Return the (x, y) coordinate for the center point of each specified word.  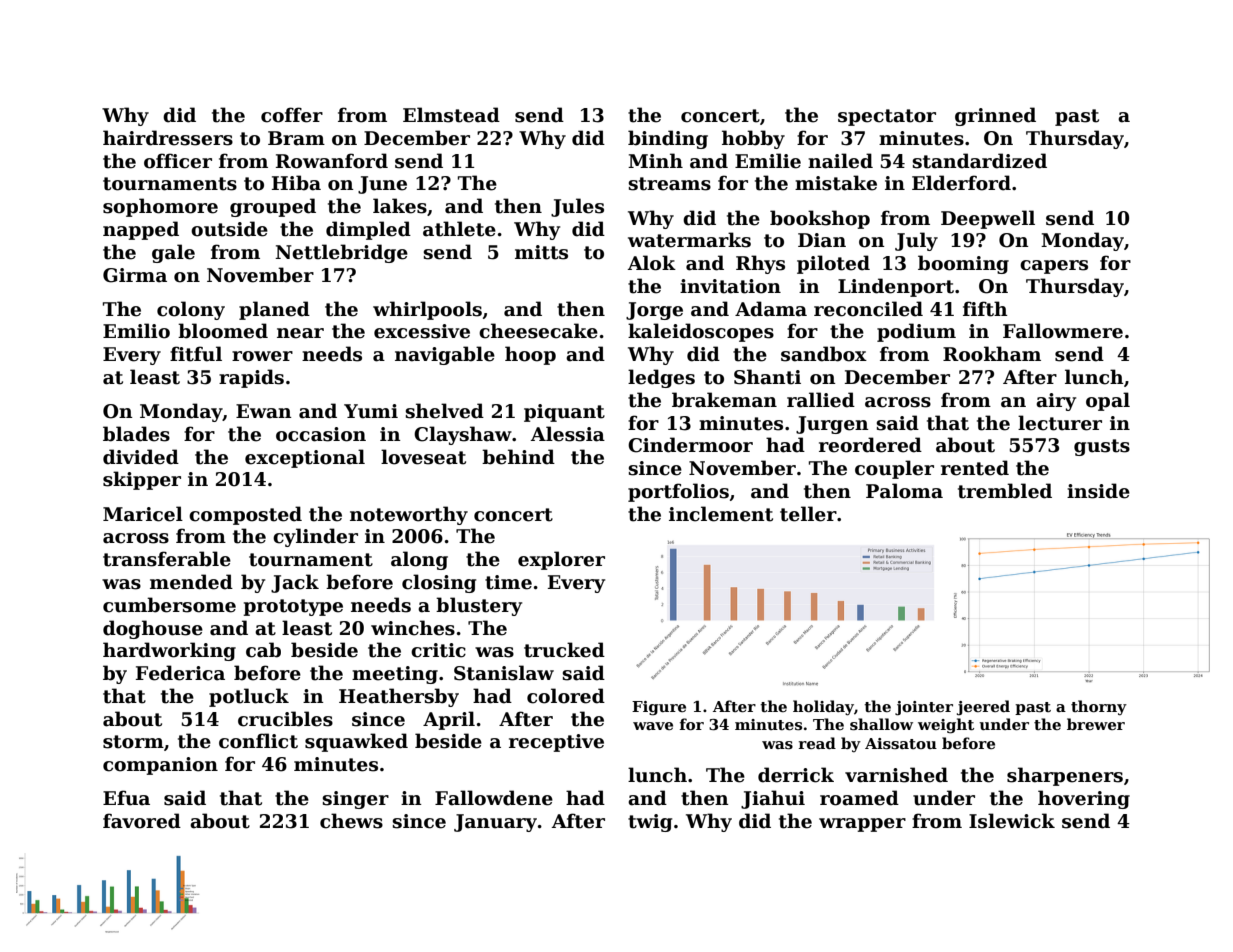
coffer (292, 115)
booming (963, 264)
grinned (995, 116)
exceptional (305, 458)
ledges (661, 378)
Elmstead (451, 115)
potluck (249, 697)
